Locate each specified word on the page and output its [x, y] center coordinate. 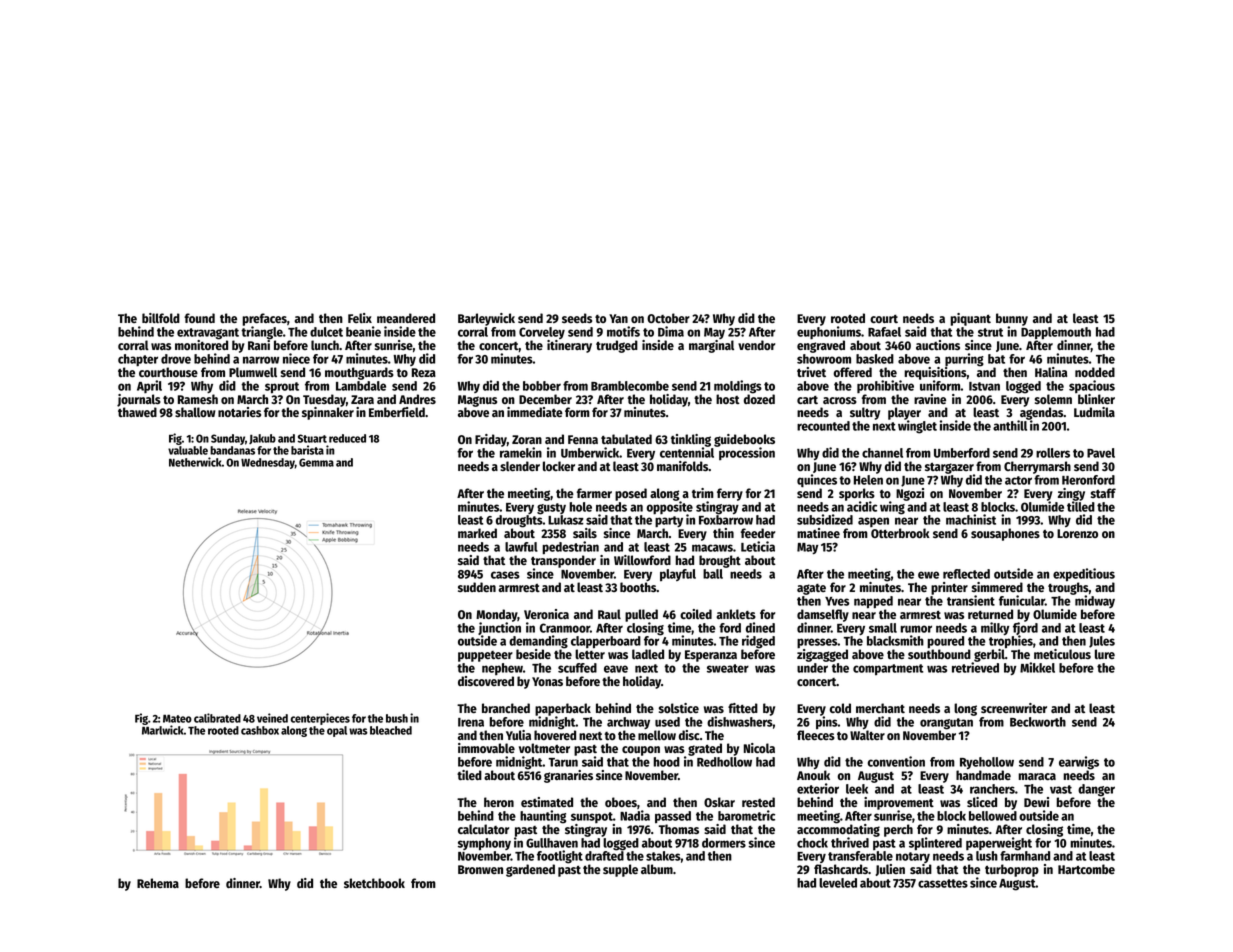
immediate [535, 412]
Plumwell [253, 372]
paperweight [999, 844]
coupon [641, 751]
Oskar [719, 802]
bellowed [993, 816]
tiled [469, 775]
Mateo [177, 718]
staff [1103, 493]
